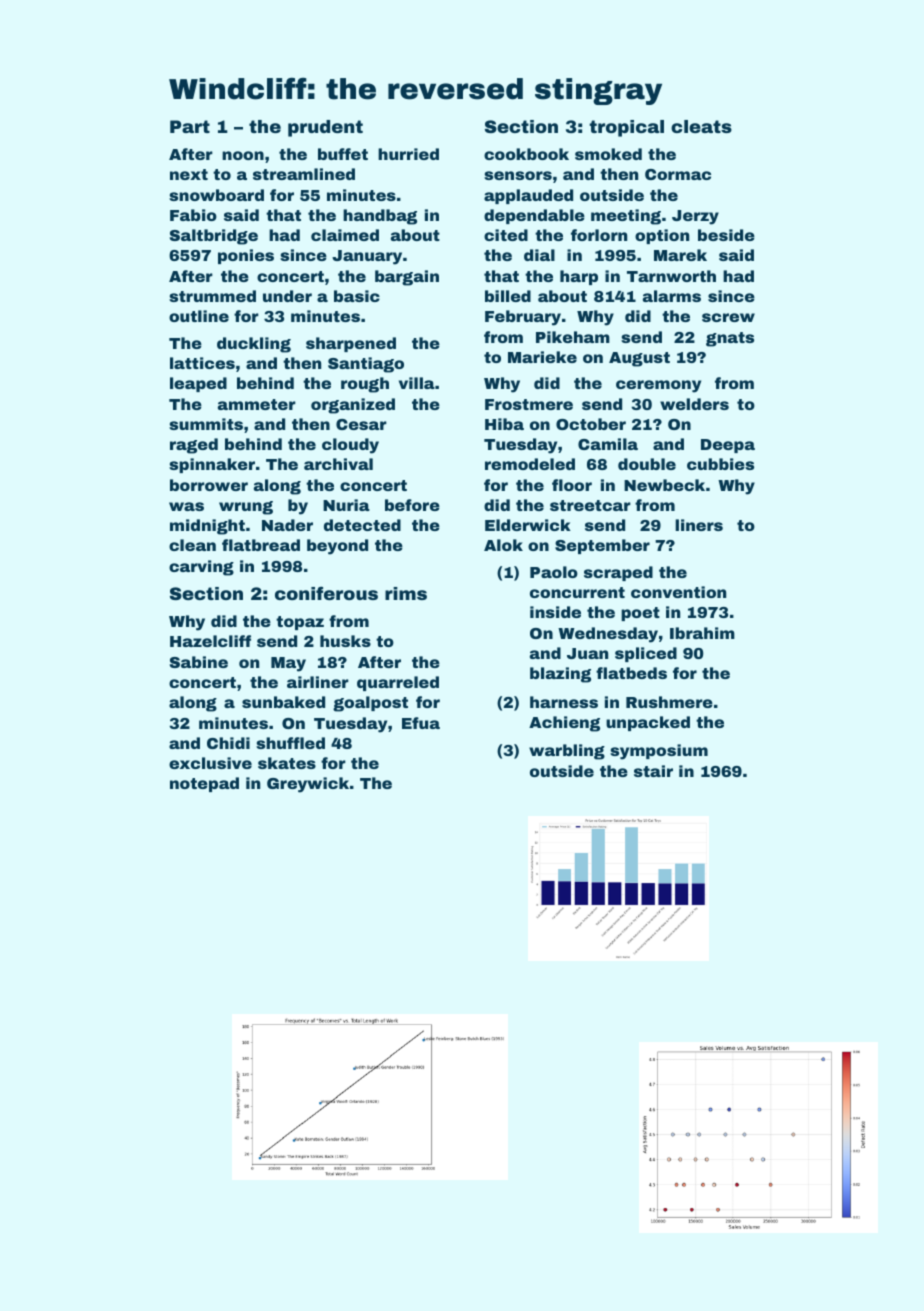 The width and height of the document is (924, 1311). Describe the element at coordinates (198, 384) in the document. I see `leaped` at that location.
